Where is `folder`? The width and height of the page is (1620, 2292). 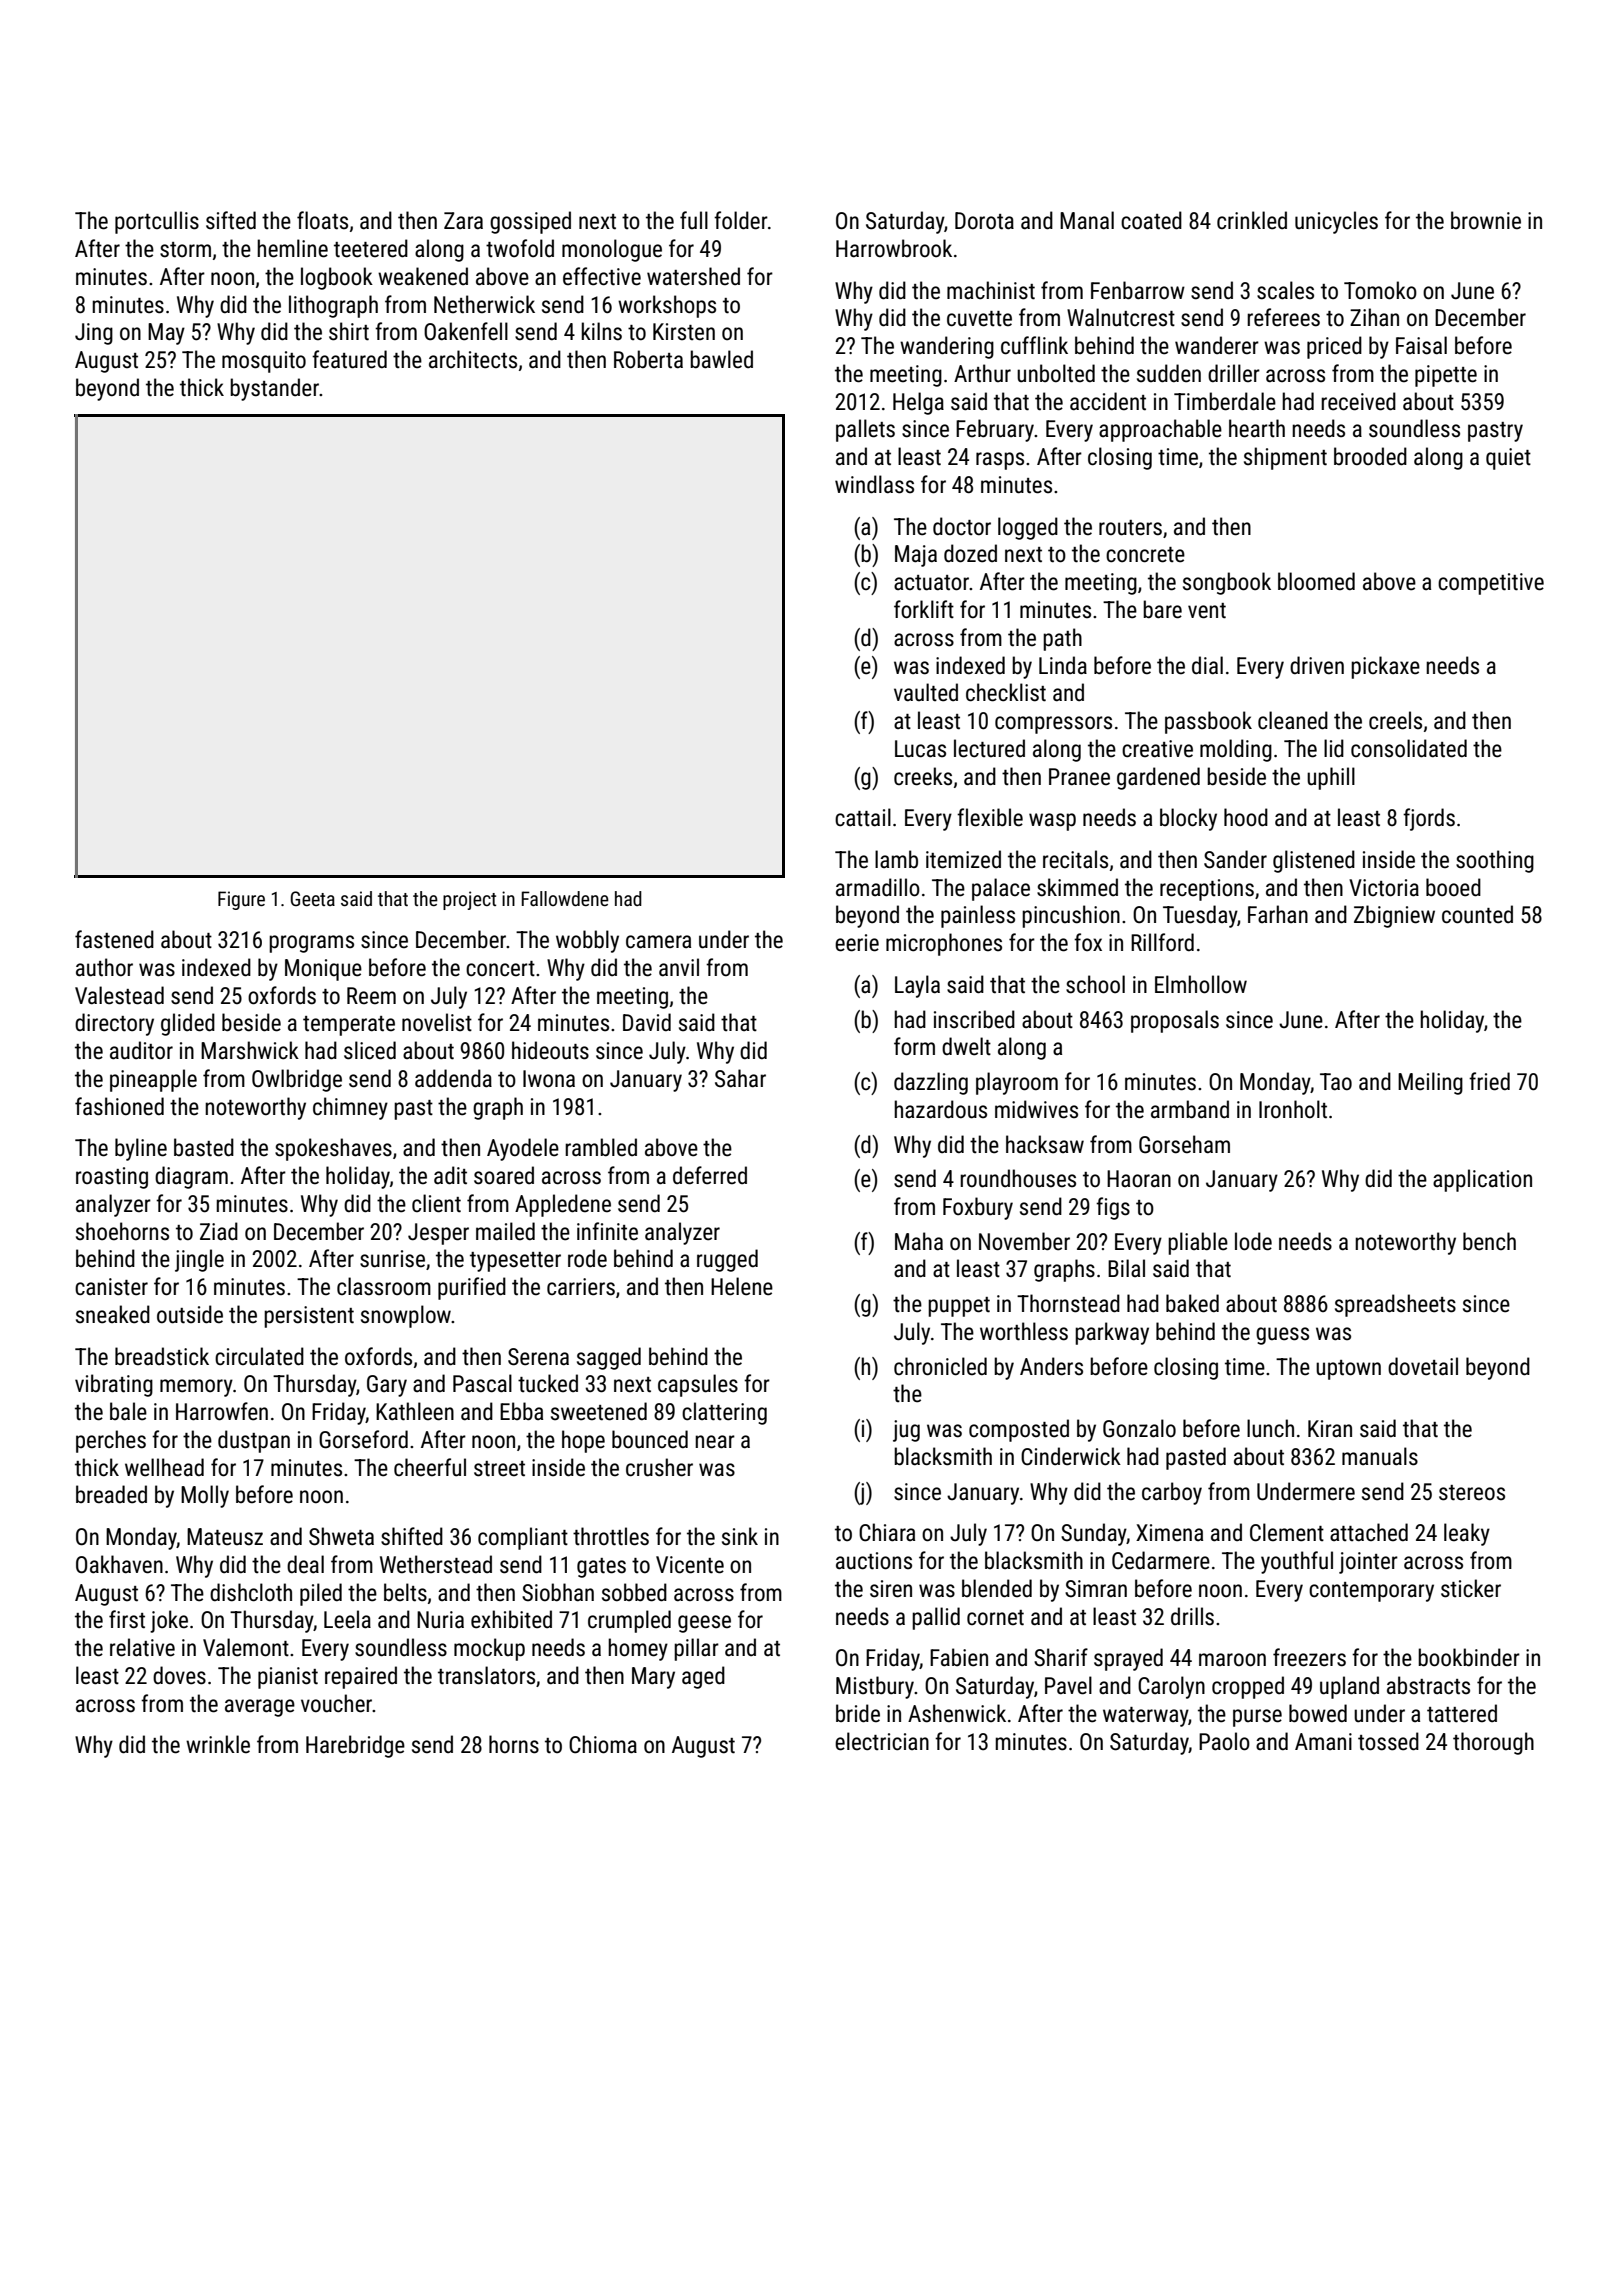
folder is located at coordinates (741, 220).
